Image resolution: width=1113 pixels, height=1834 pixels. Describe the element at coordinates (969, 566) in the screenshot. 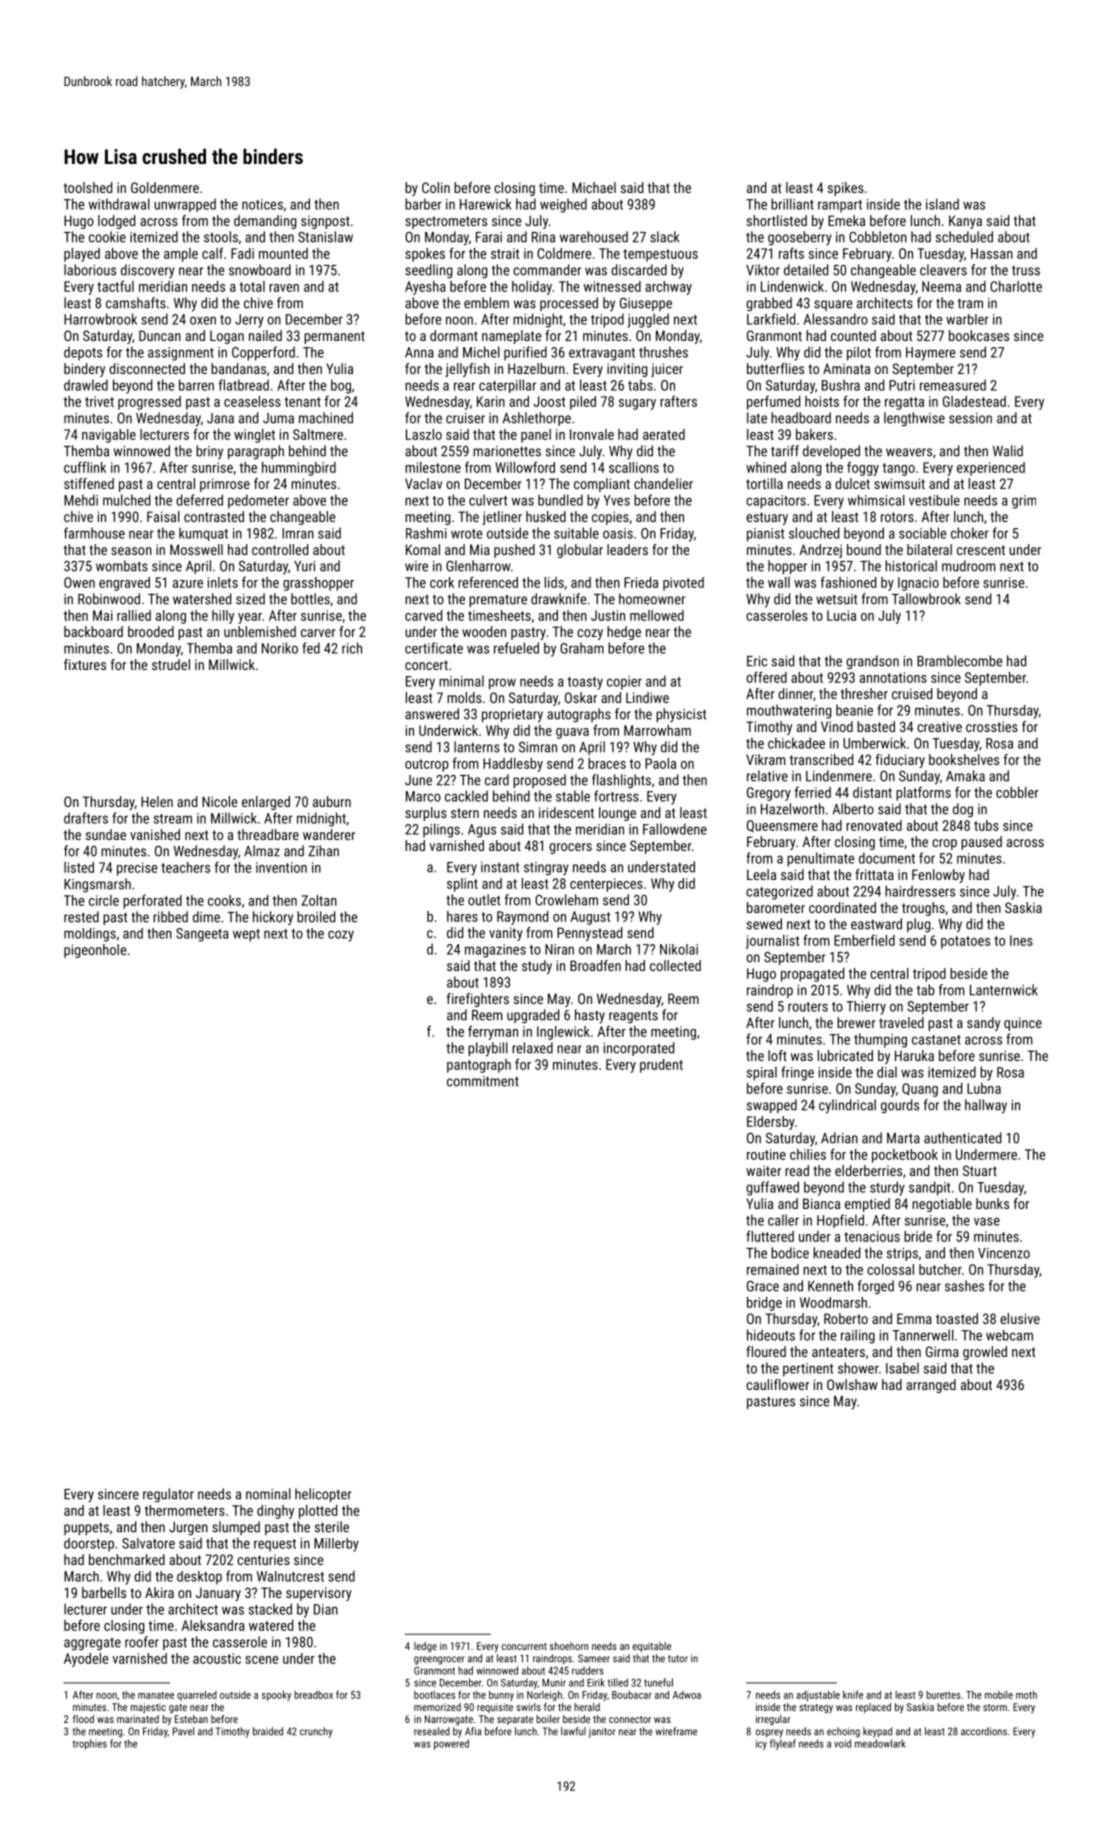

I see `mudroom` at that location.
